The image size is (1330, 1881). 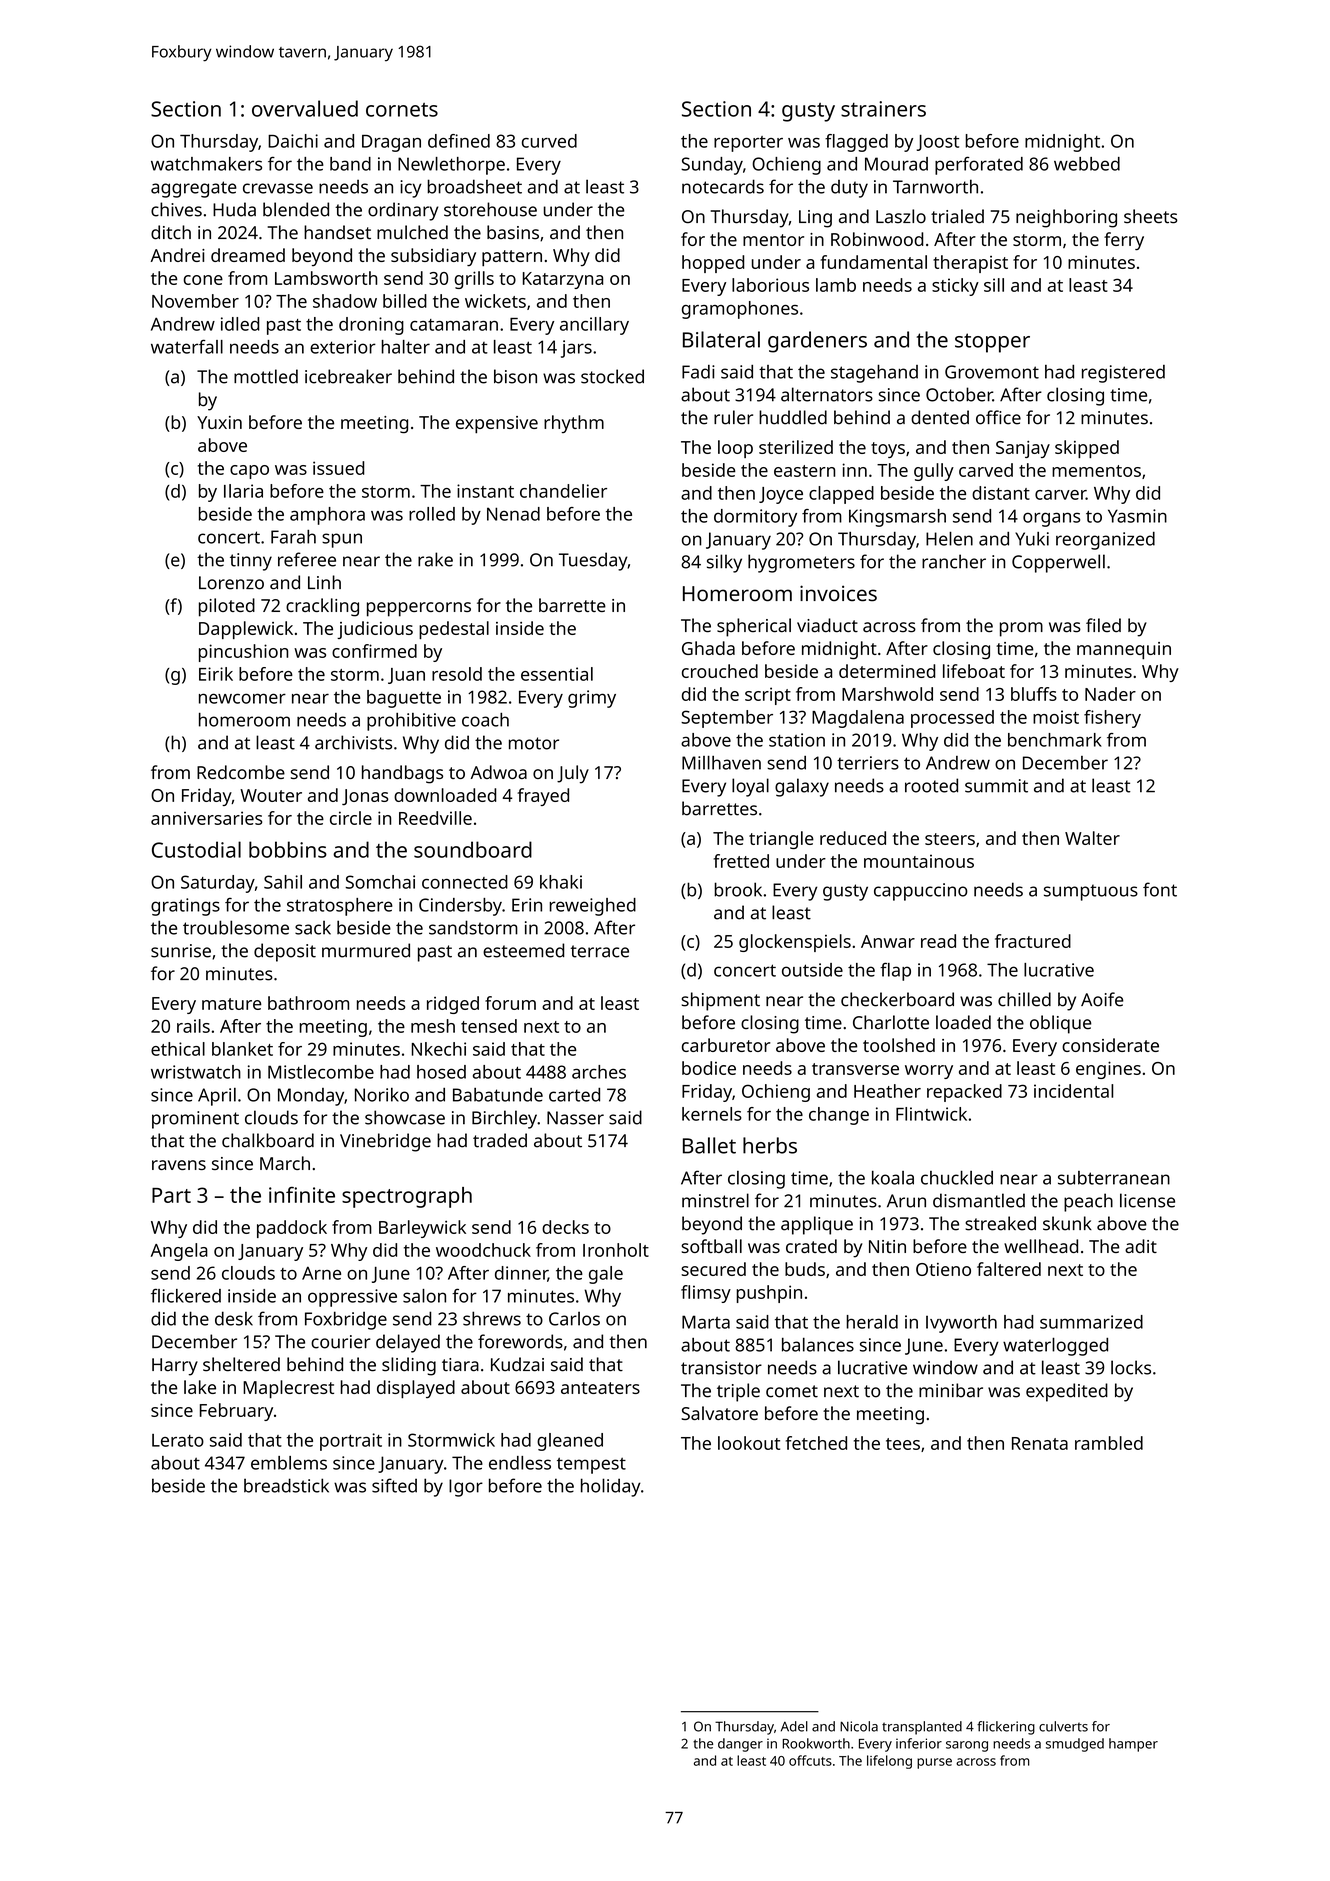 I want to click on idled, so click(x=240, y=324).
